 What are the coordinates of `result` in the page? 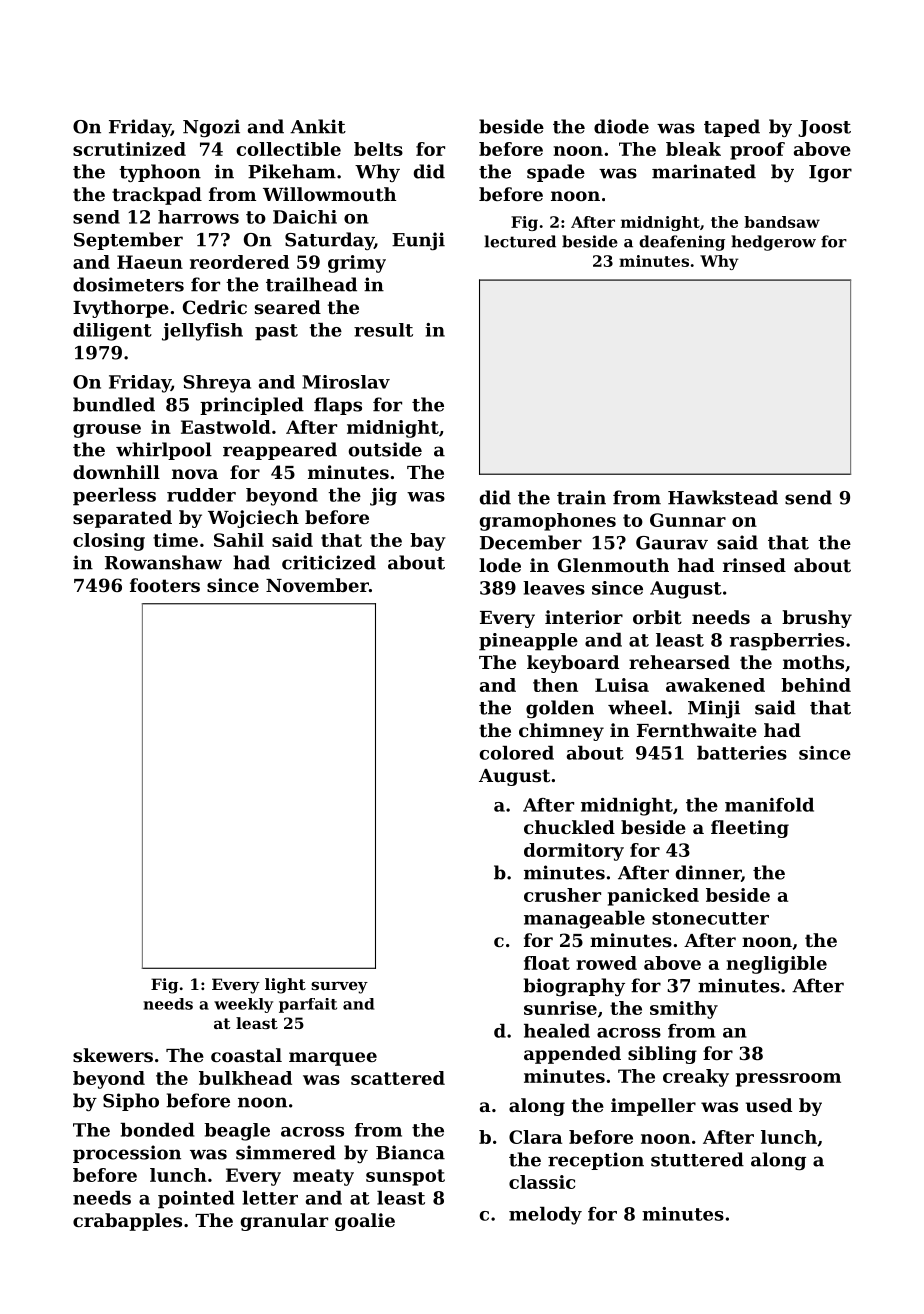 It's located at (383, 330).
